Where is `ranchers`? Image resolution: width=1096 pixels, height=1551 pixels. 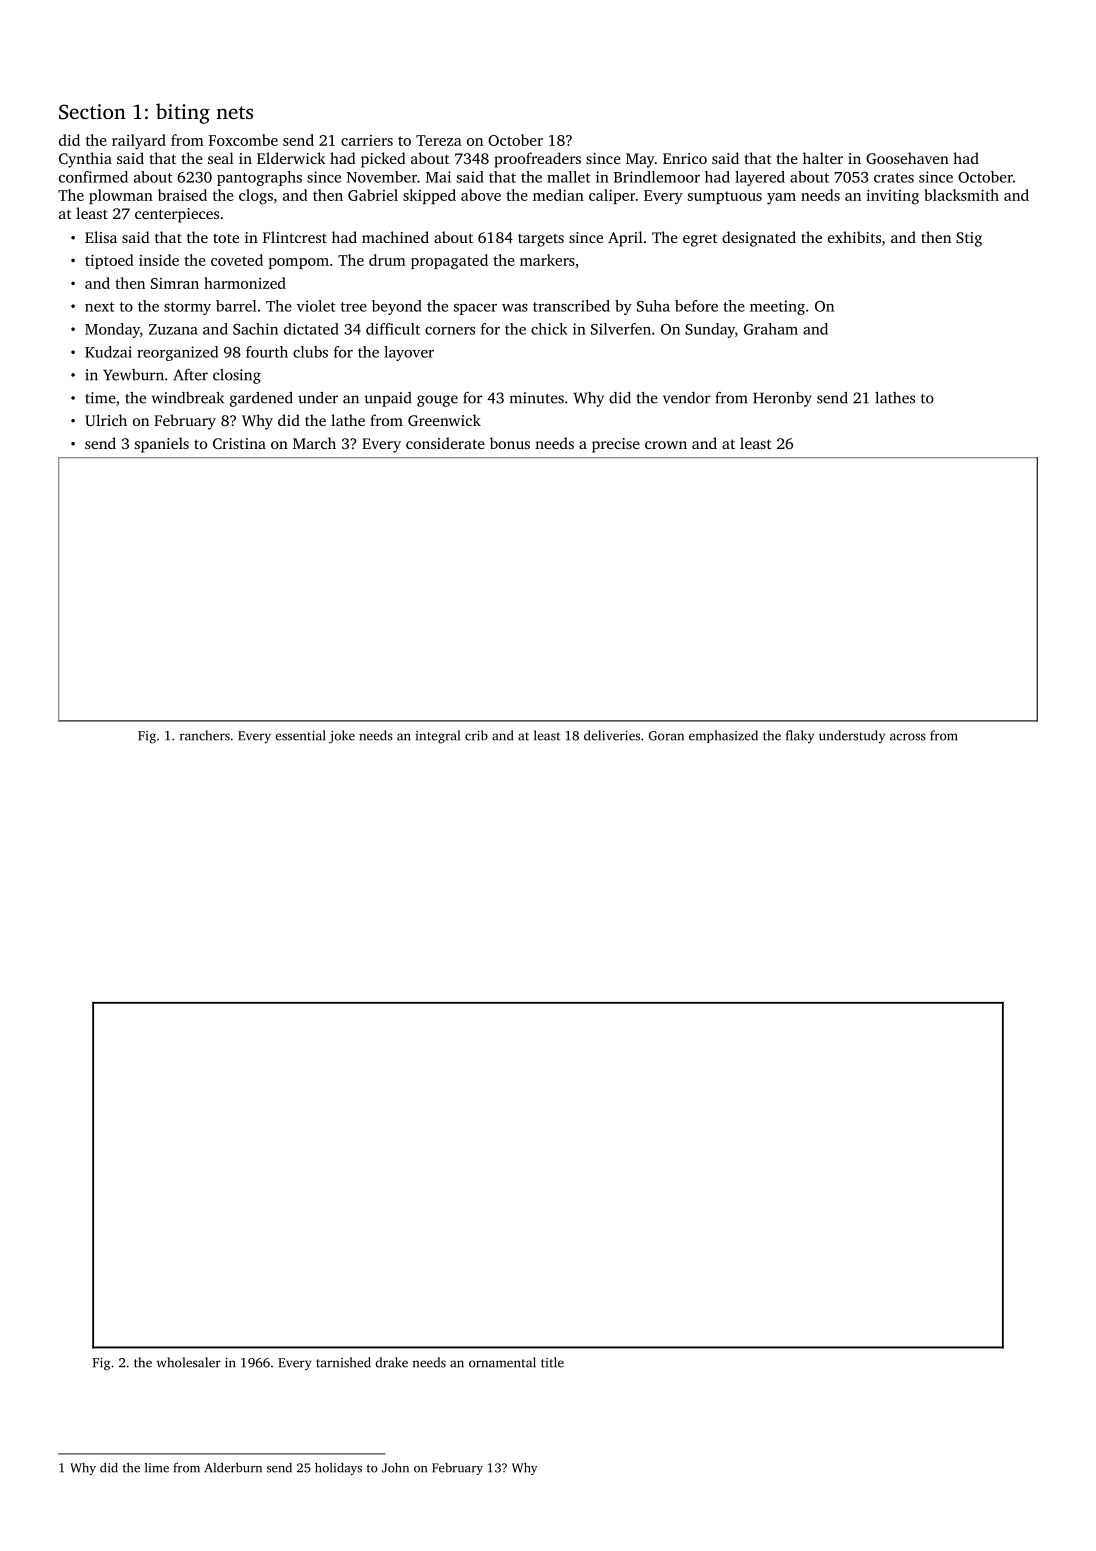 ranchers is located at coordinates (205, 735).
